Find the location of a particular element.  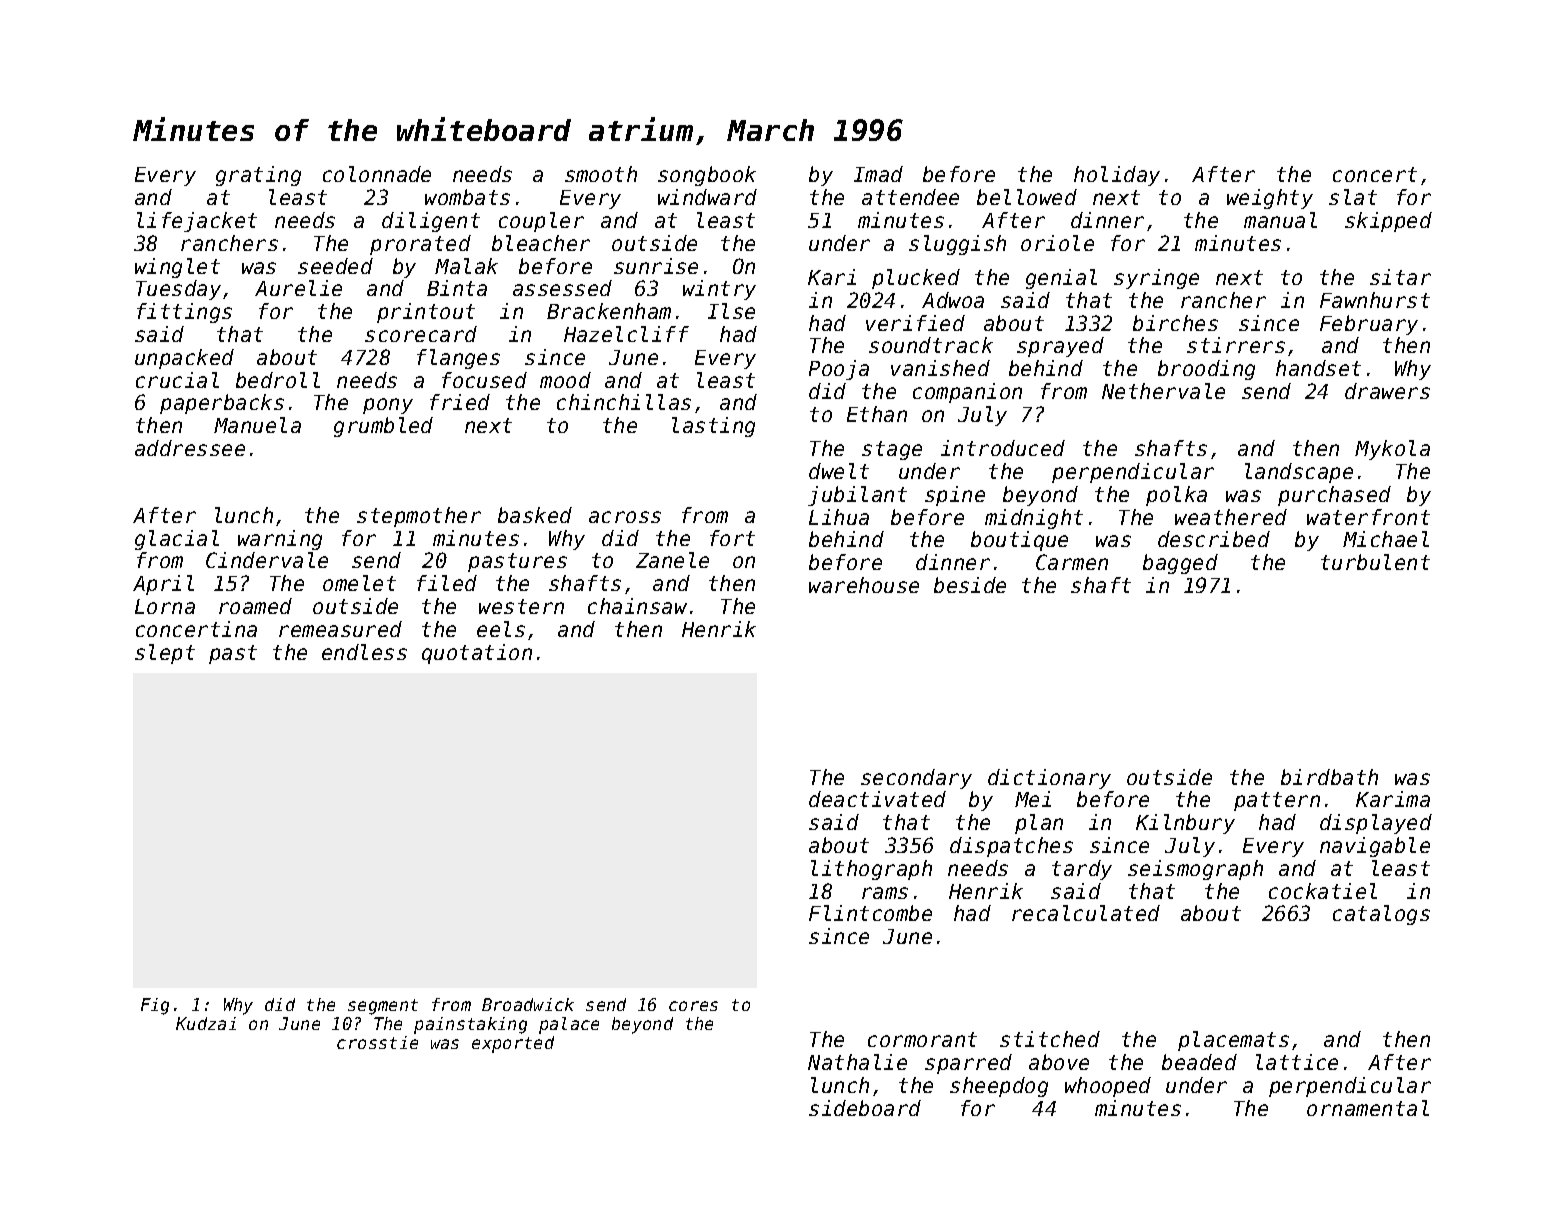

crosstie is located at coordinates (377, 1042).
